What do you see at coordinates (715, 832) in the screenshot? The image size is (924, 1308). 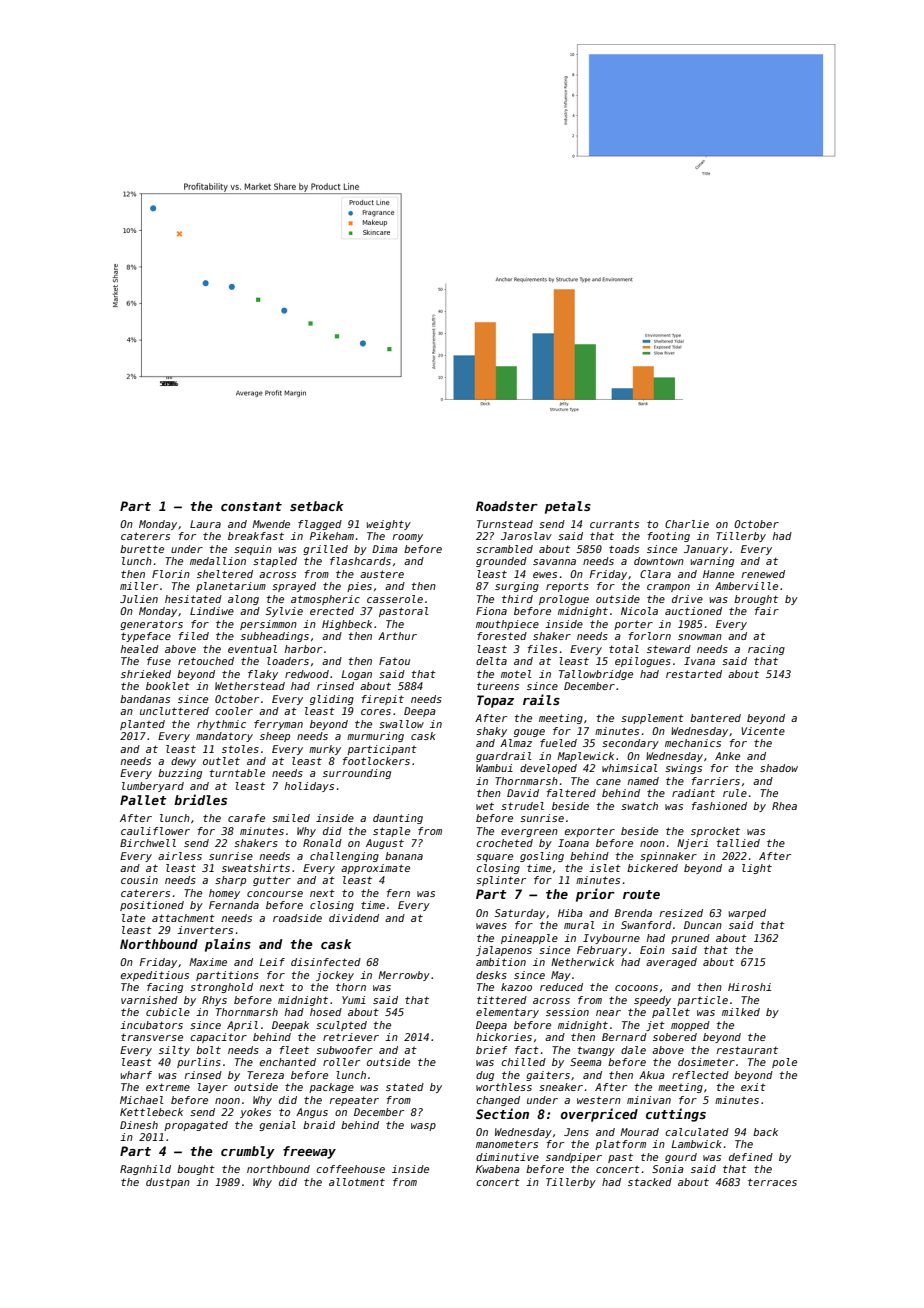 I see `sprocket` at bounding box center [715, 832].
